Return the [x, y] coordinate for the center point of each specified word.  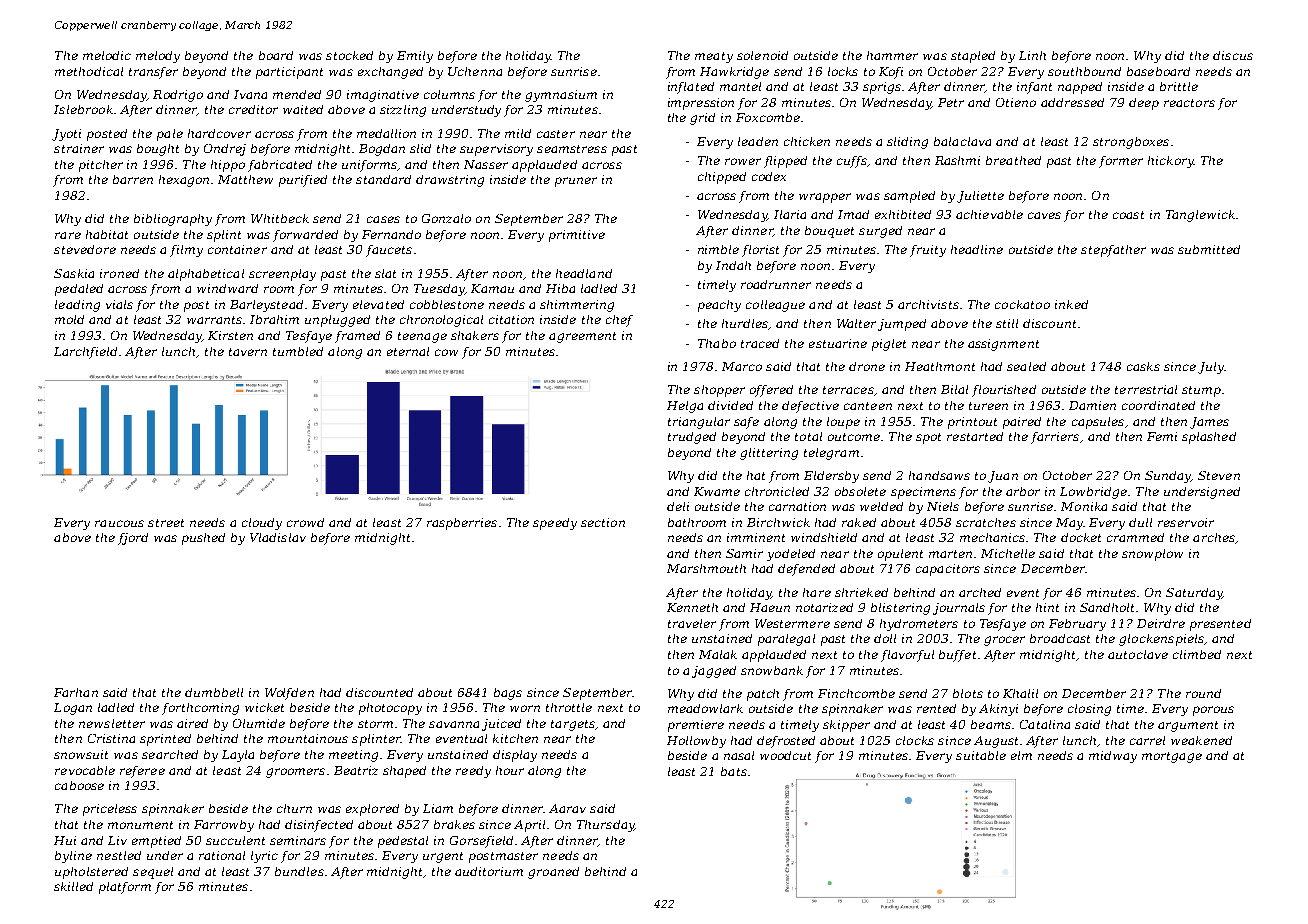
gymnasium [561, 96]
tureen [988, 406]
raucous [119, 523]
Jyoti [66, 135]
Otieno [1016, 102]
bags [508, 694]
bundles [299, 871]
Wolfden [289, 694]
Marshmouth [706, 568]
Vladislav [278, 537]
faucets [389, 251]
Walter [856, 323]
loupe [843, 423]
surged [880, 232]
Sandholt [1107, 607]
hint [1047, 607]
